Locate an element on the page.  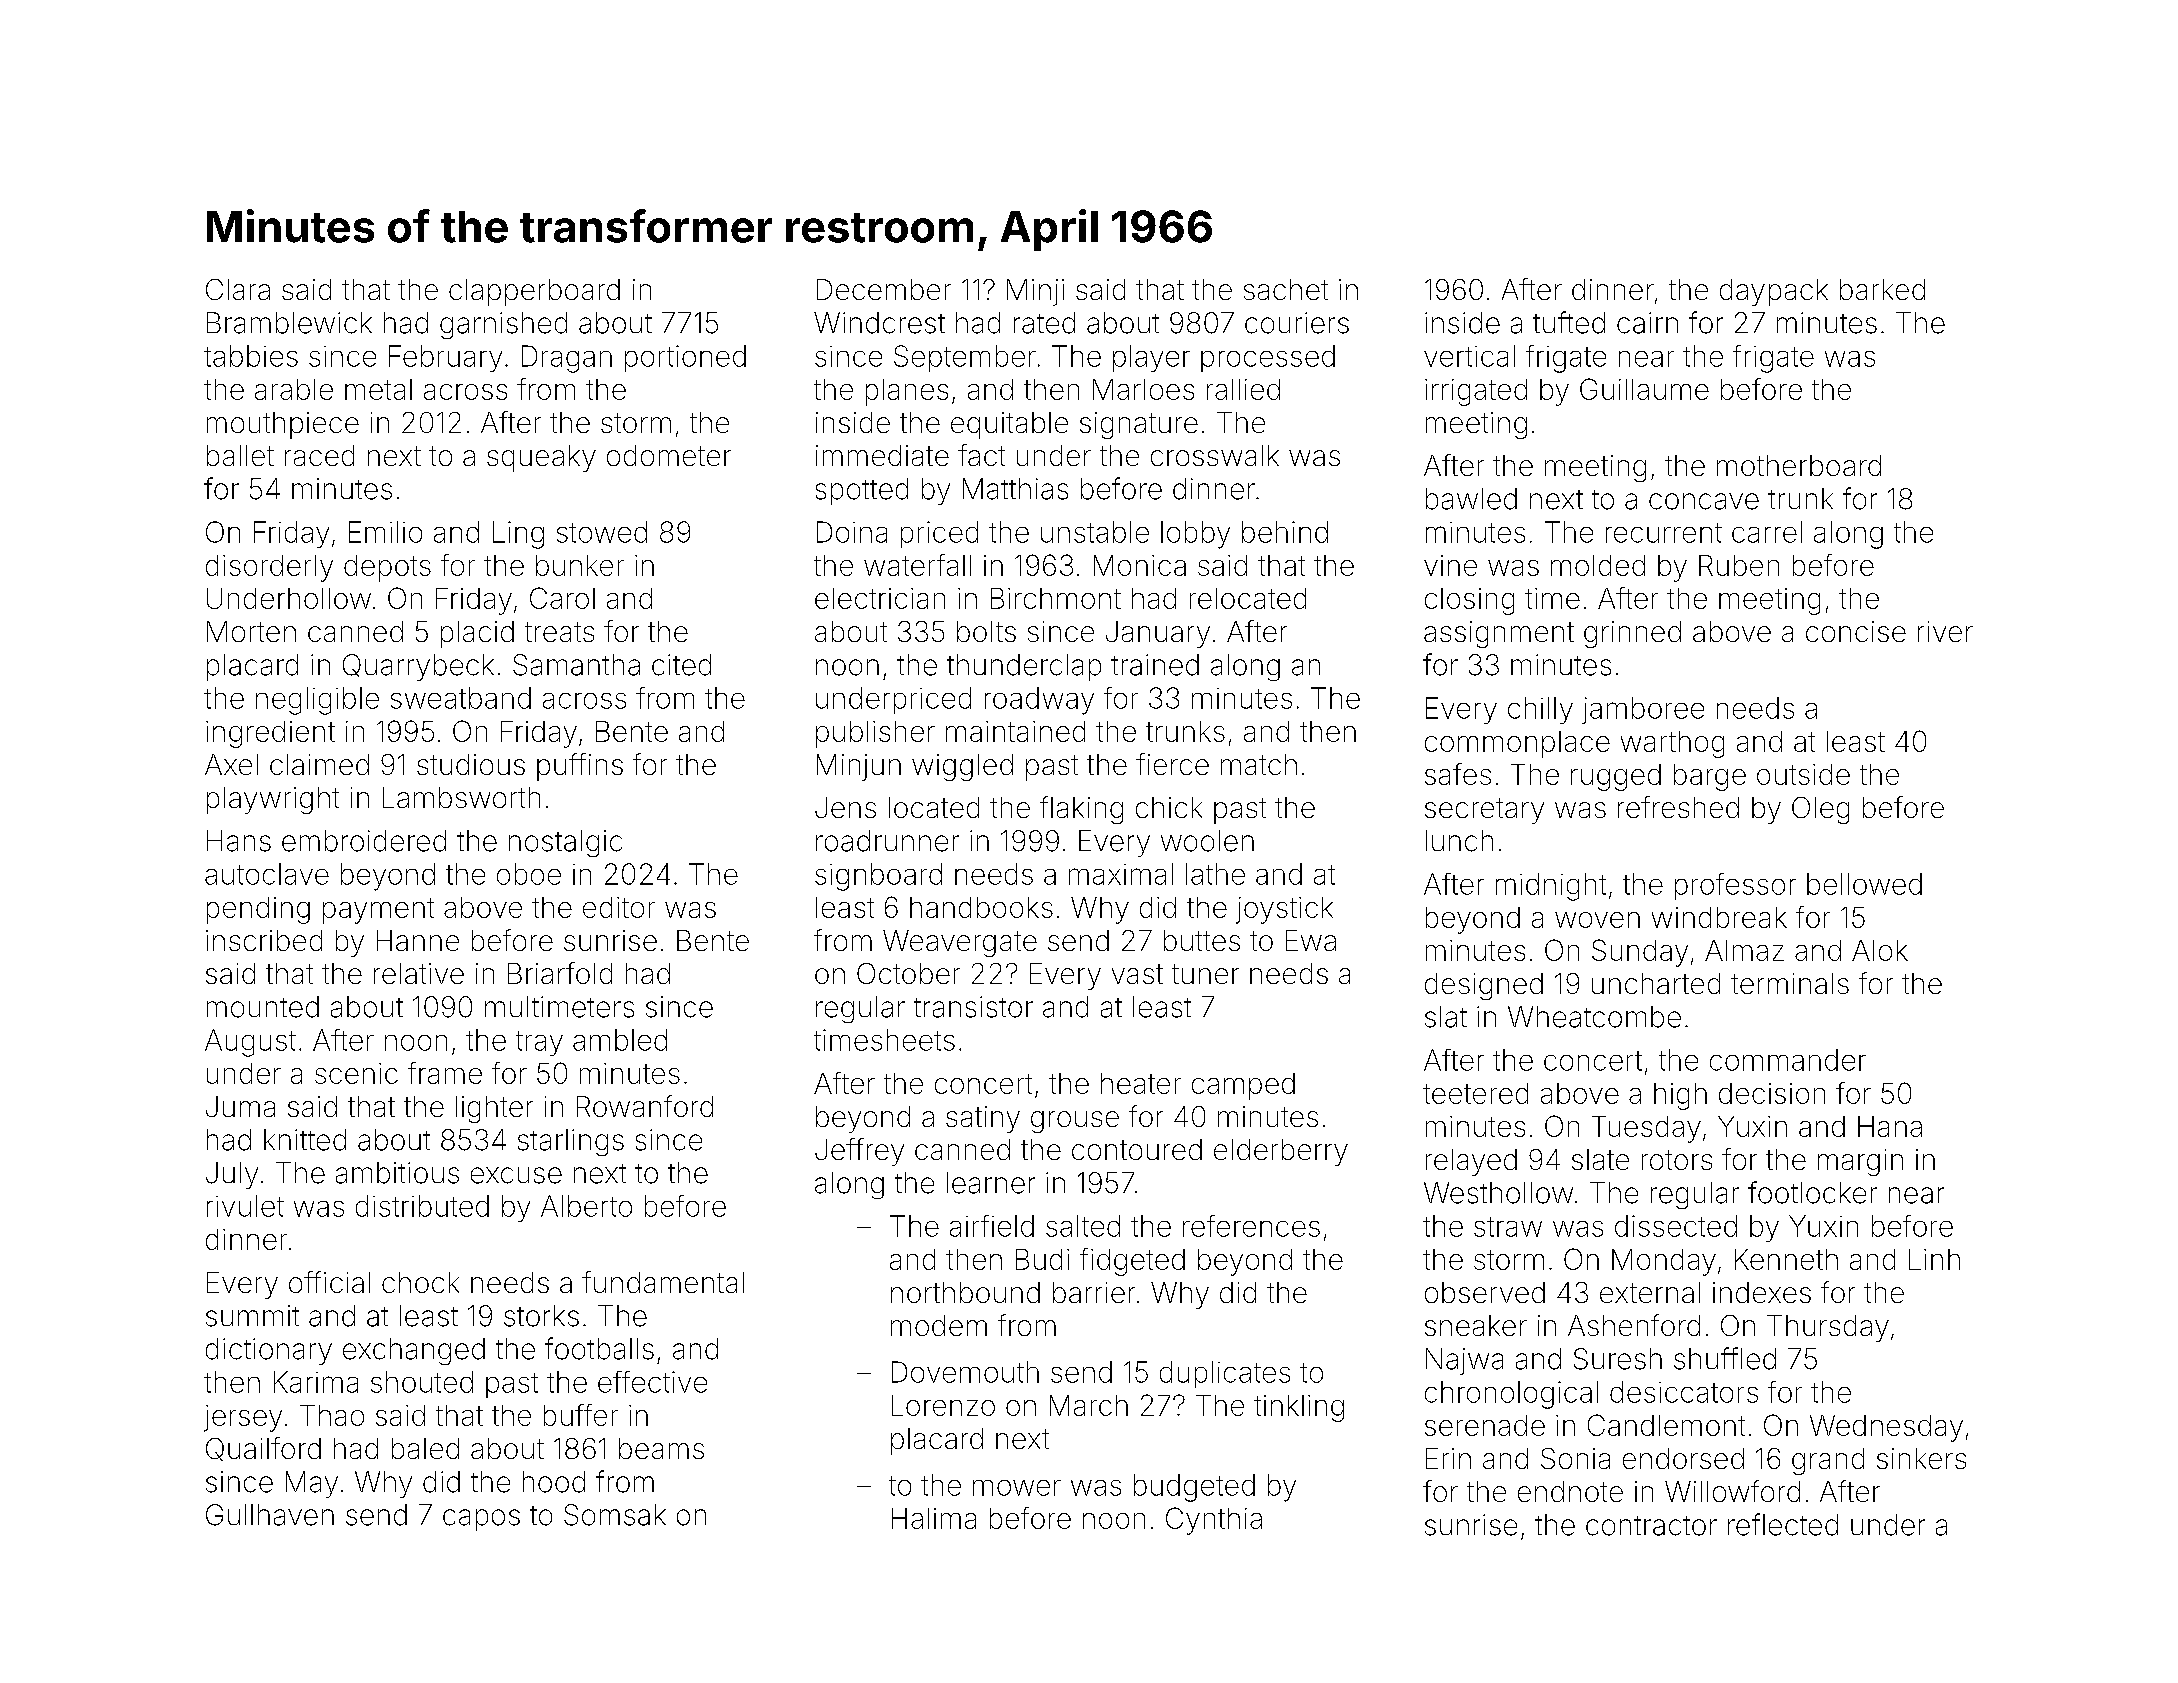
Minji is located at coordinates (1035, 292).
